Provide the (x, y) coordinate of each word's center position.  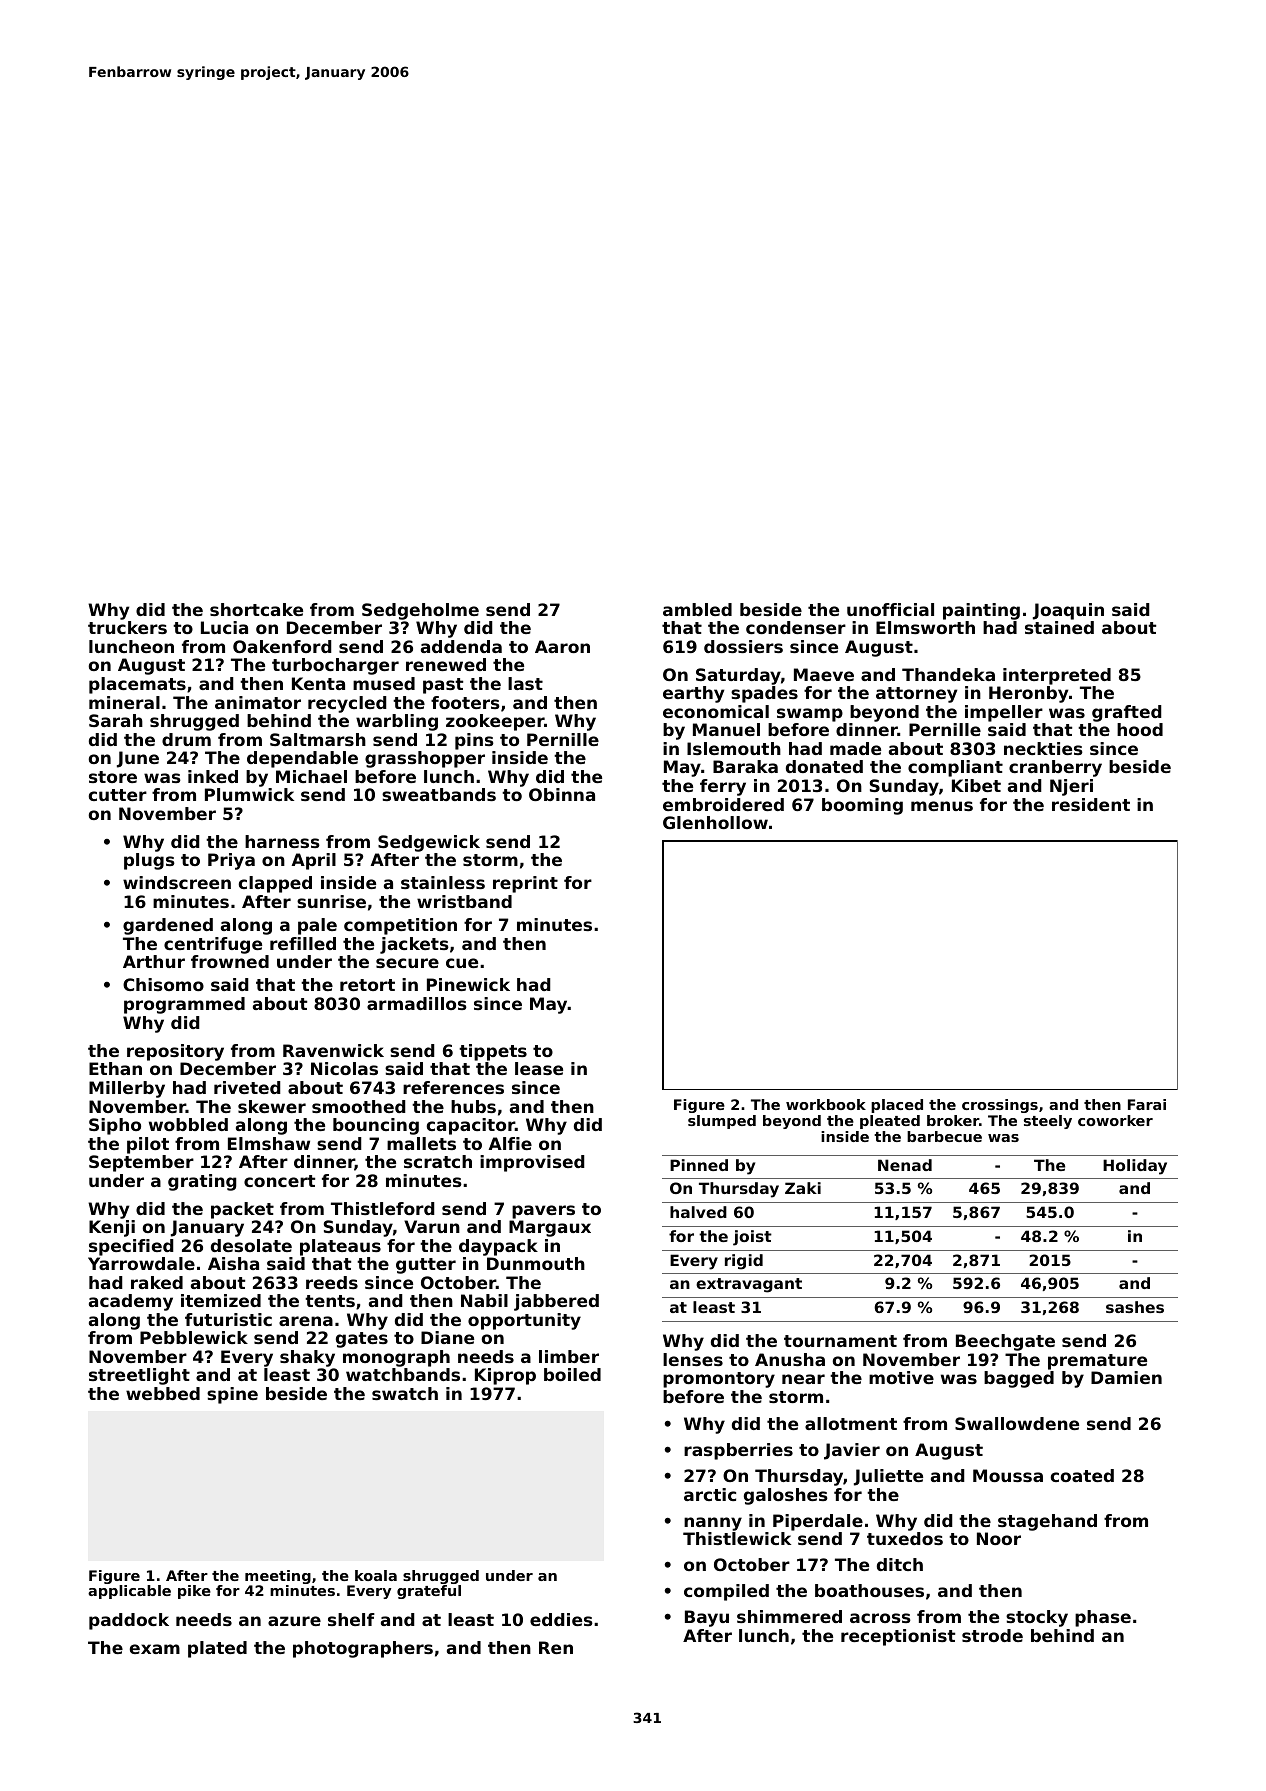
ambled (697, 609)
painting (981, 611)
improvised (532, 1163)
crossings (1000, 1106)
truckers (127, 627)
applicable (129, 1592)
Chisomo (163, 984)
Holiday (1135, 1167)
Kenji (112, 1228)
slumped (722, 1122)
